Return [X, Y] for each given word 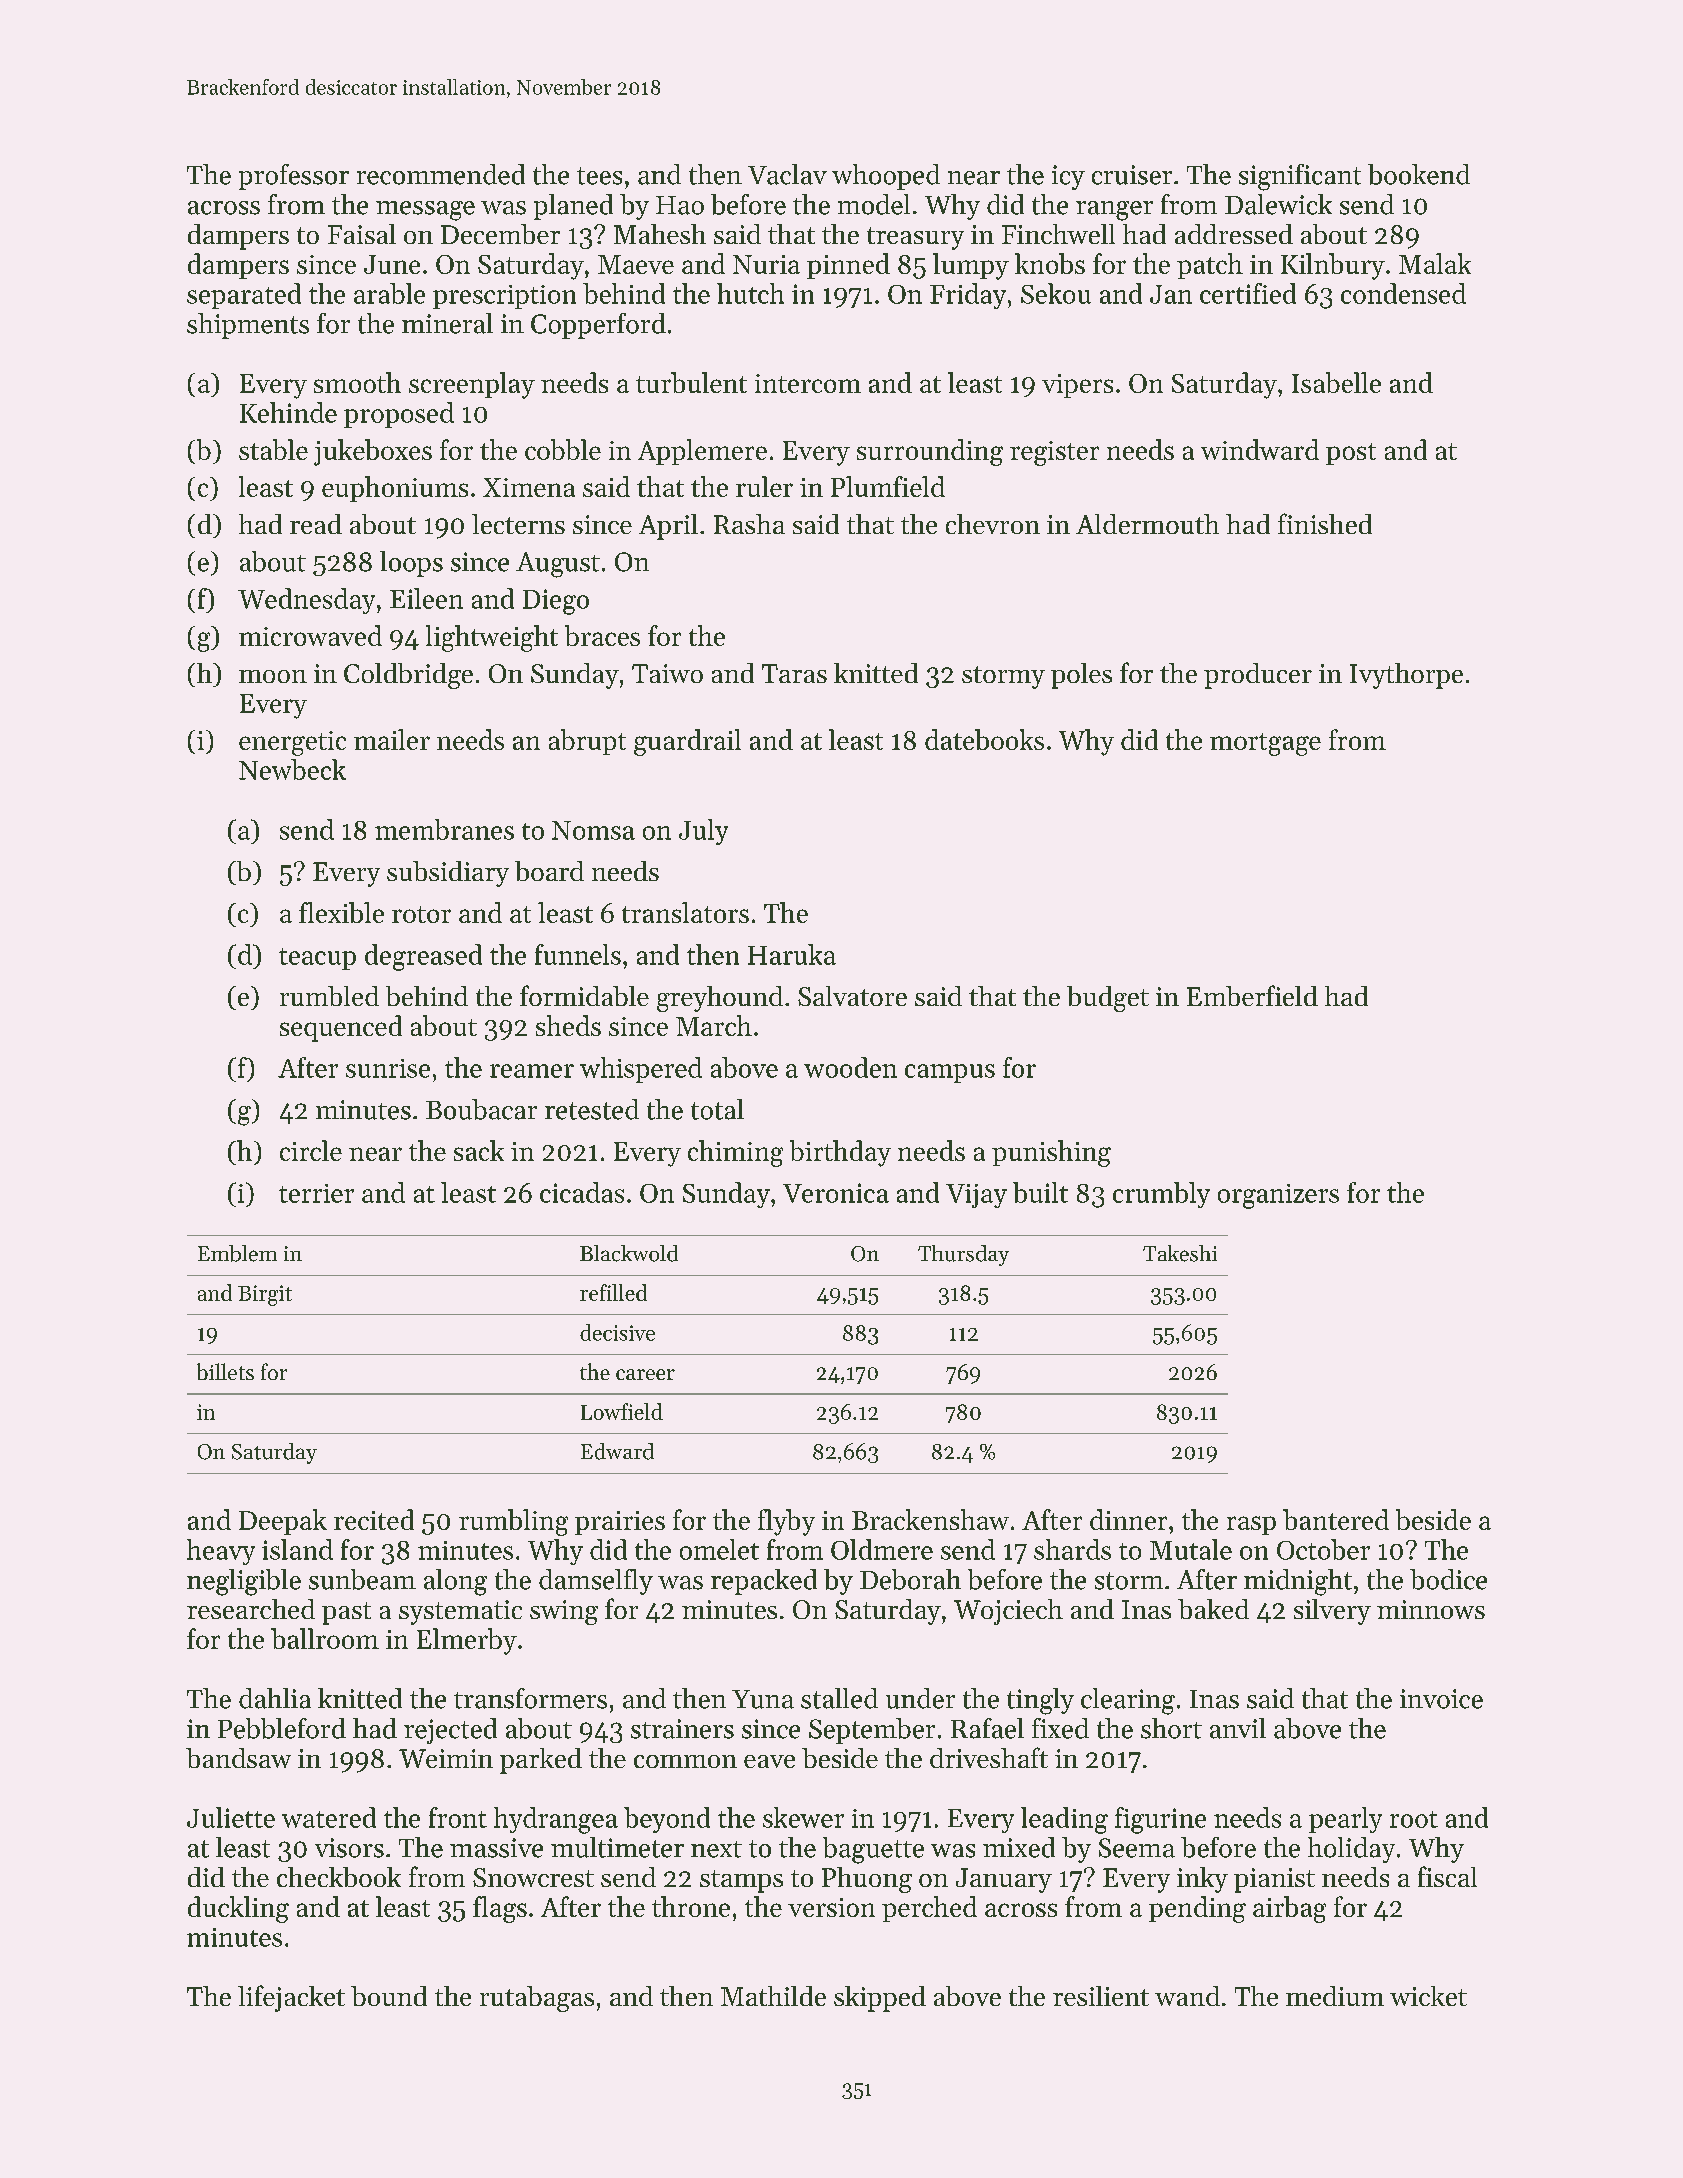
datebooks [984, 739]
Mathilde [773, 1996]
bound [389, 1996]
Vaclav [787, 174]
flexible [341, 912]
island [297, 1549]
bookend [1419, 174]
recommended [441, 174]
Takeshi [1180, 1253]
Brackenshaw [930, 1519]
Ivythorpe [1406, 676]
